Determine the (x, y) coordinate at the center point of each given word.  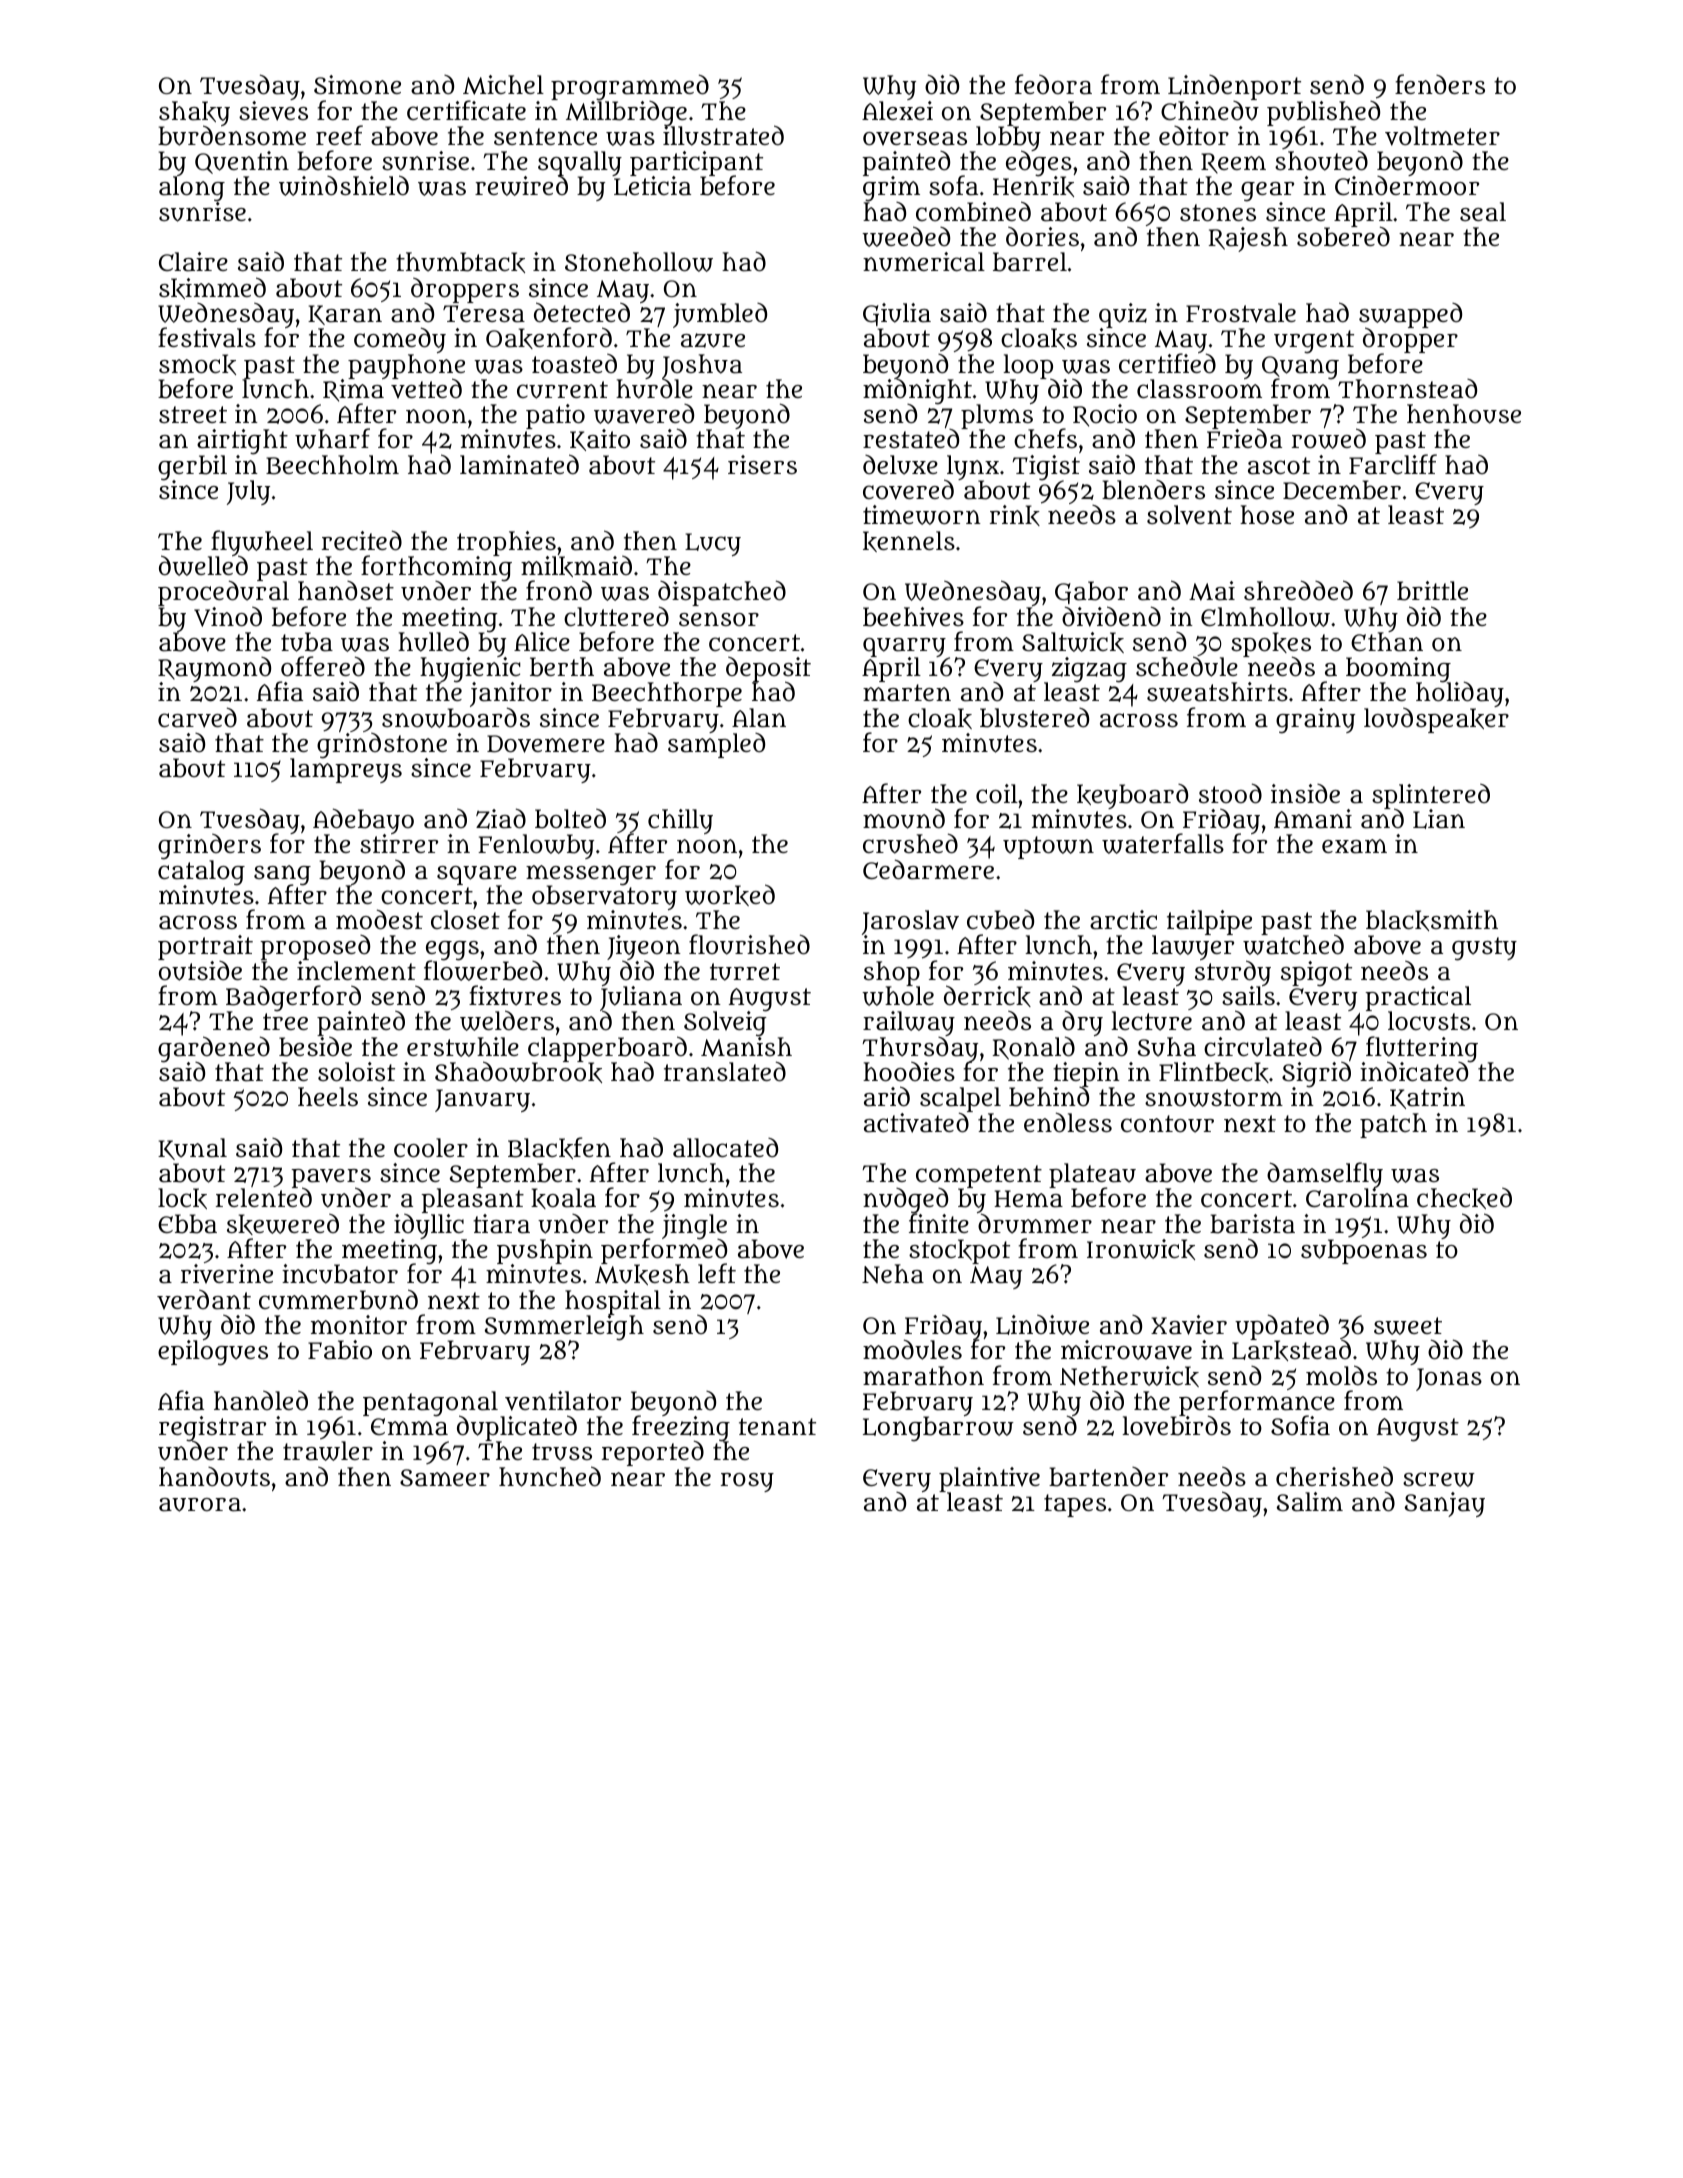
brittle (1432, 591)
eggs (452, 951)
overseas (915, 139)
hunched (550, 1476)
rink (1015, 515)
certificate (466, 110)
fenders (1440, 84)
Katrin (1427, 1098)
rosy (747, 1482)
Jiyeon (644, 947)
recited (362, 540)
